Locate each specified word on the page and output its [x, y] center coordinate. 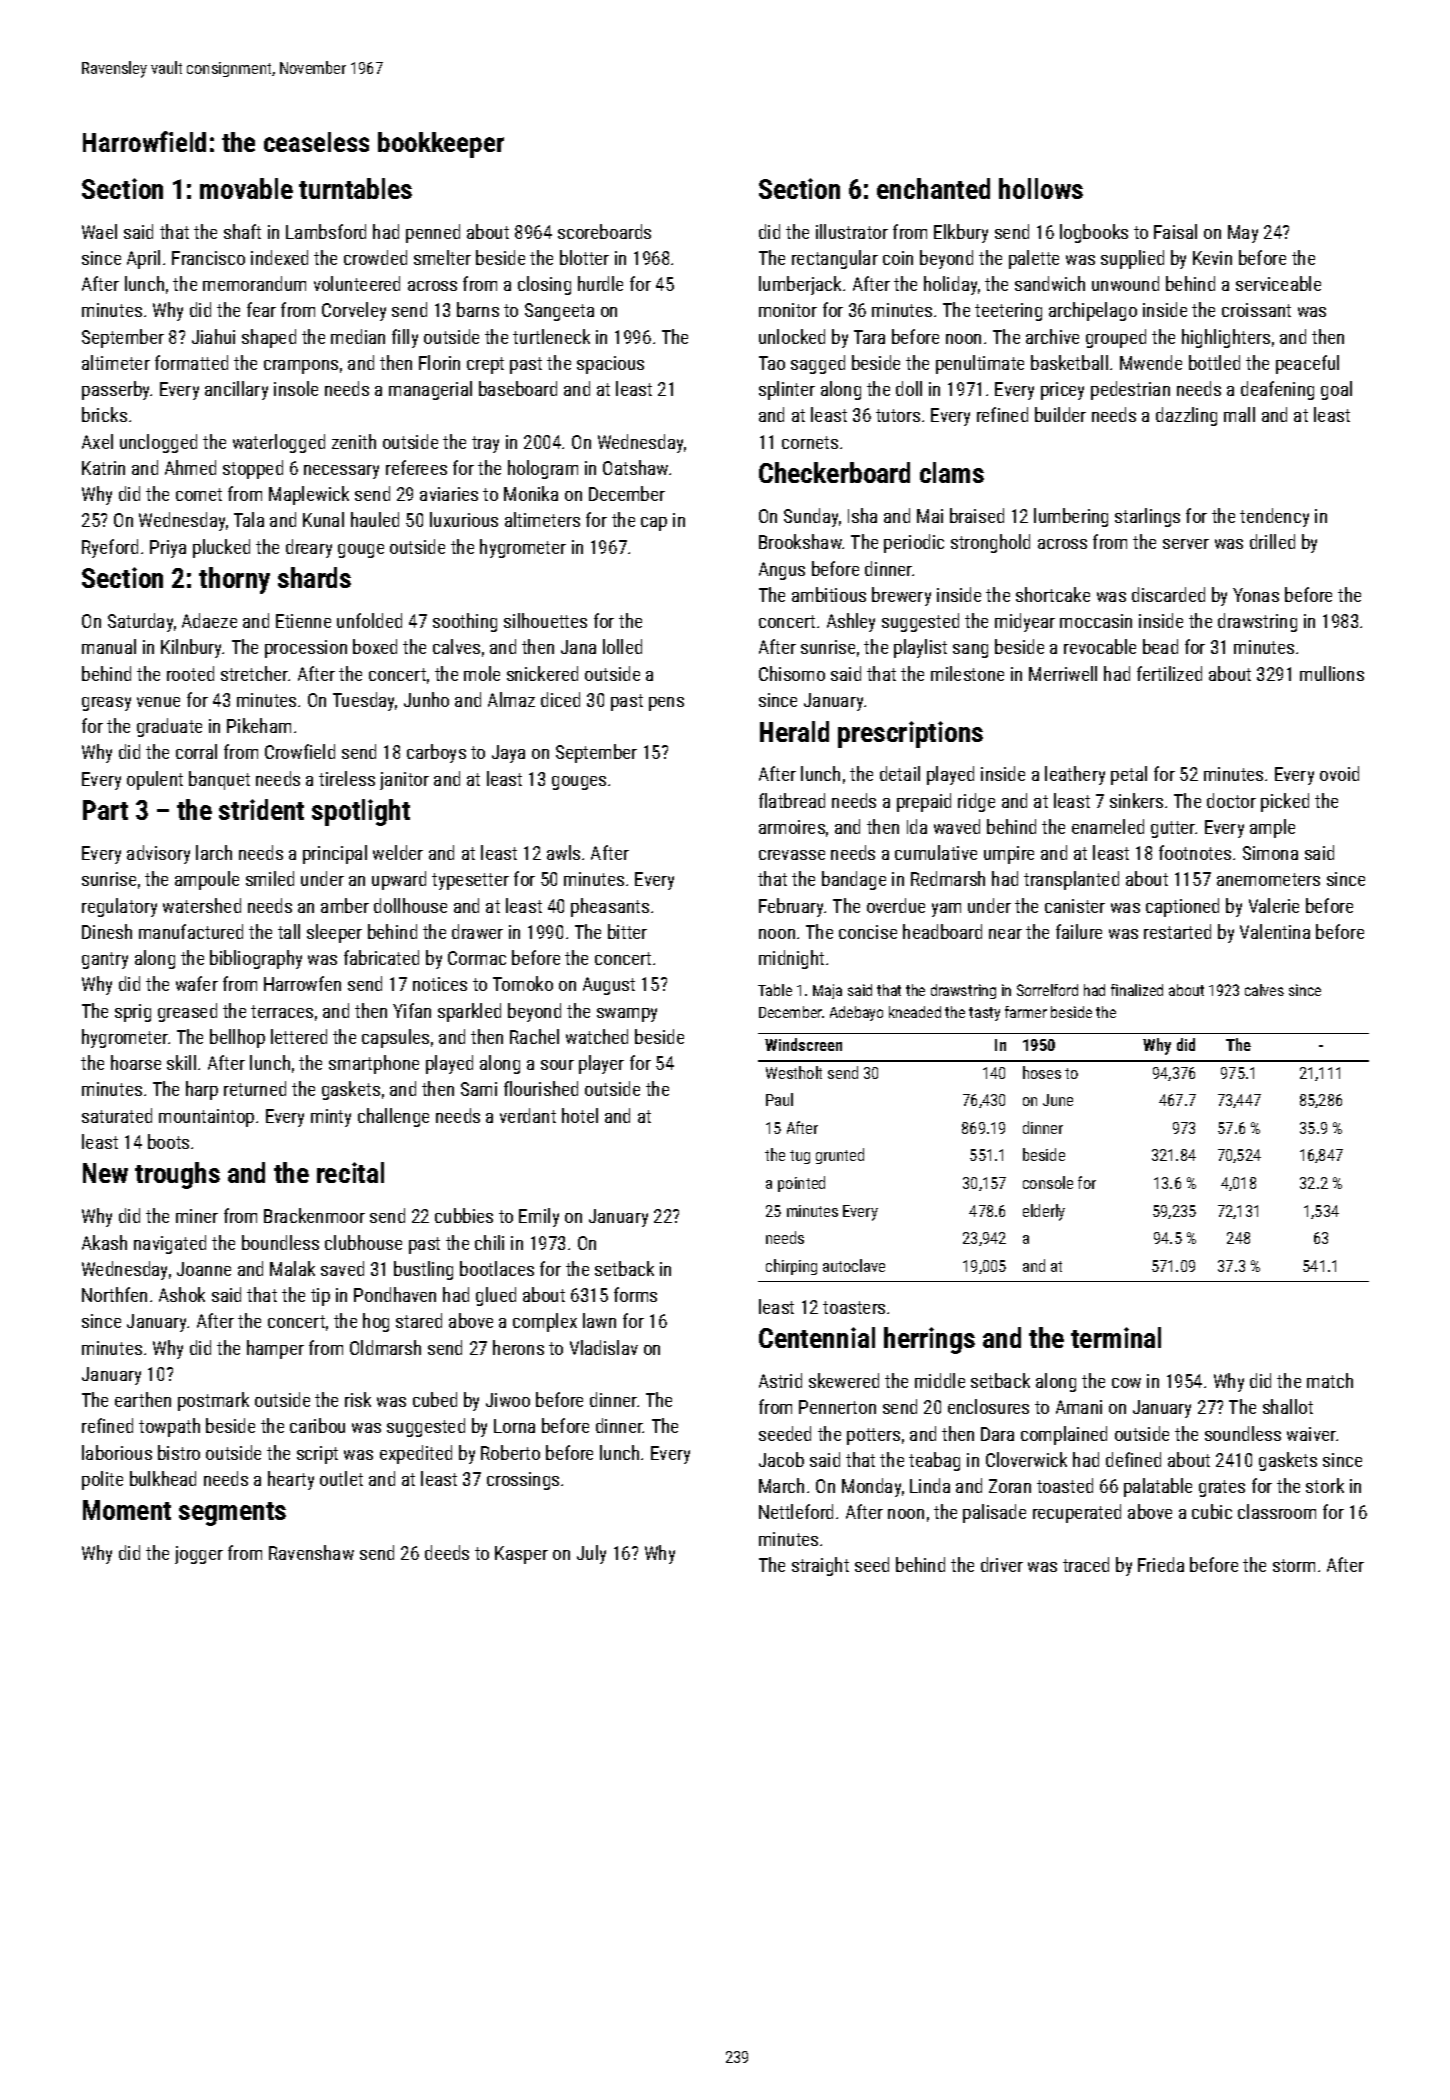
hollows [1041, 188]
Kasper [521, 1555]
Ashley [851, 622]
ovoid [1339, 773]
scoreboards [604, 231]
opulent [155, 780]
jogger [199, 1555]
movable [246, 188]
